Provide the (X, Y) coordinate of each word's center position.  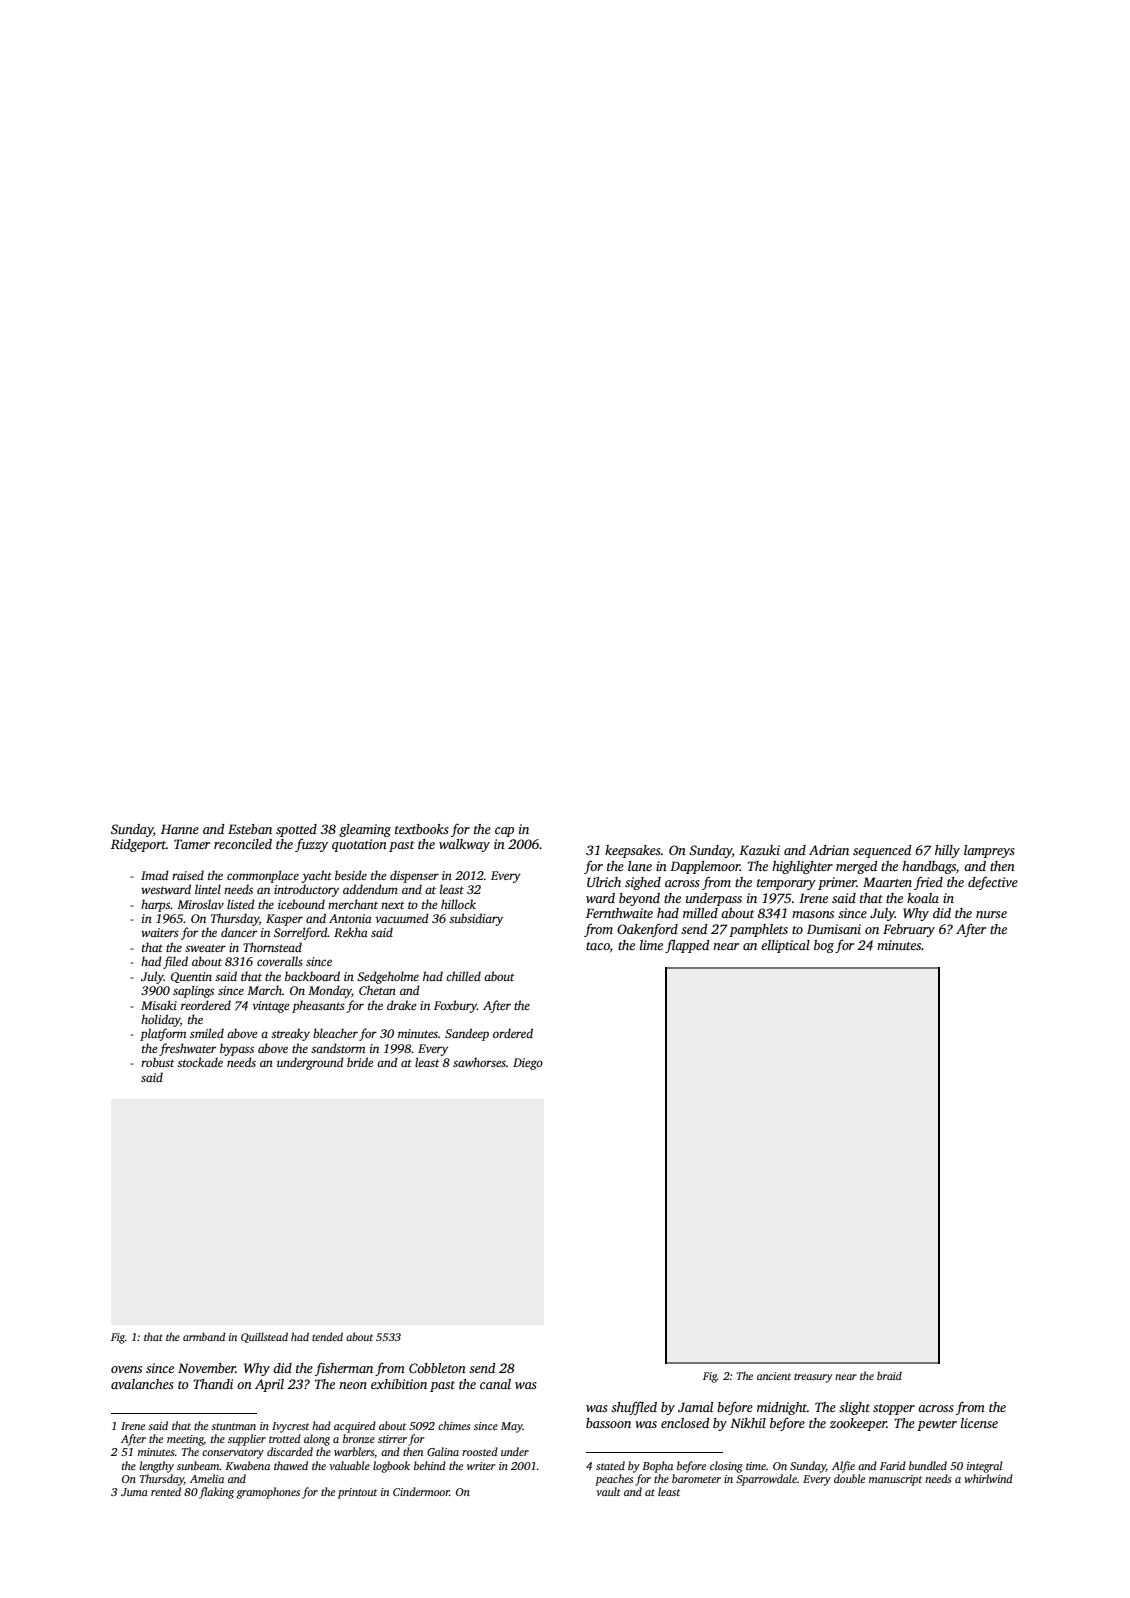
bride (360, 1062)
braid (889, 1375)
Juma (134, 1492)
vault (608, 1491)
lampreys (989, 851)
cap (504, 832)
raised (188, 875)
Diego (528, 1064)
